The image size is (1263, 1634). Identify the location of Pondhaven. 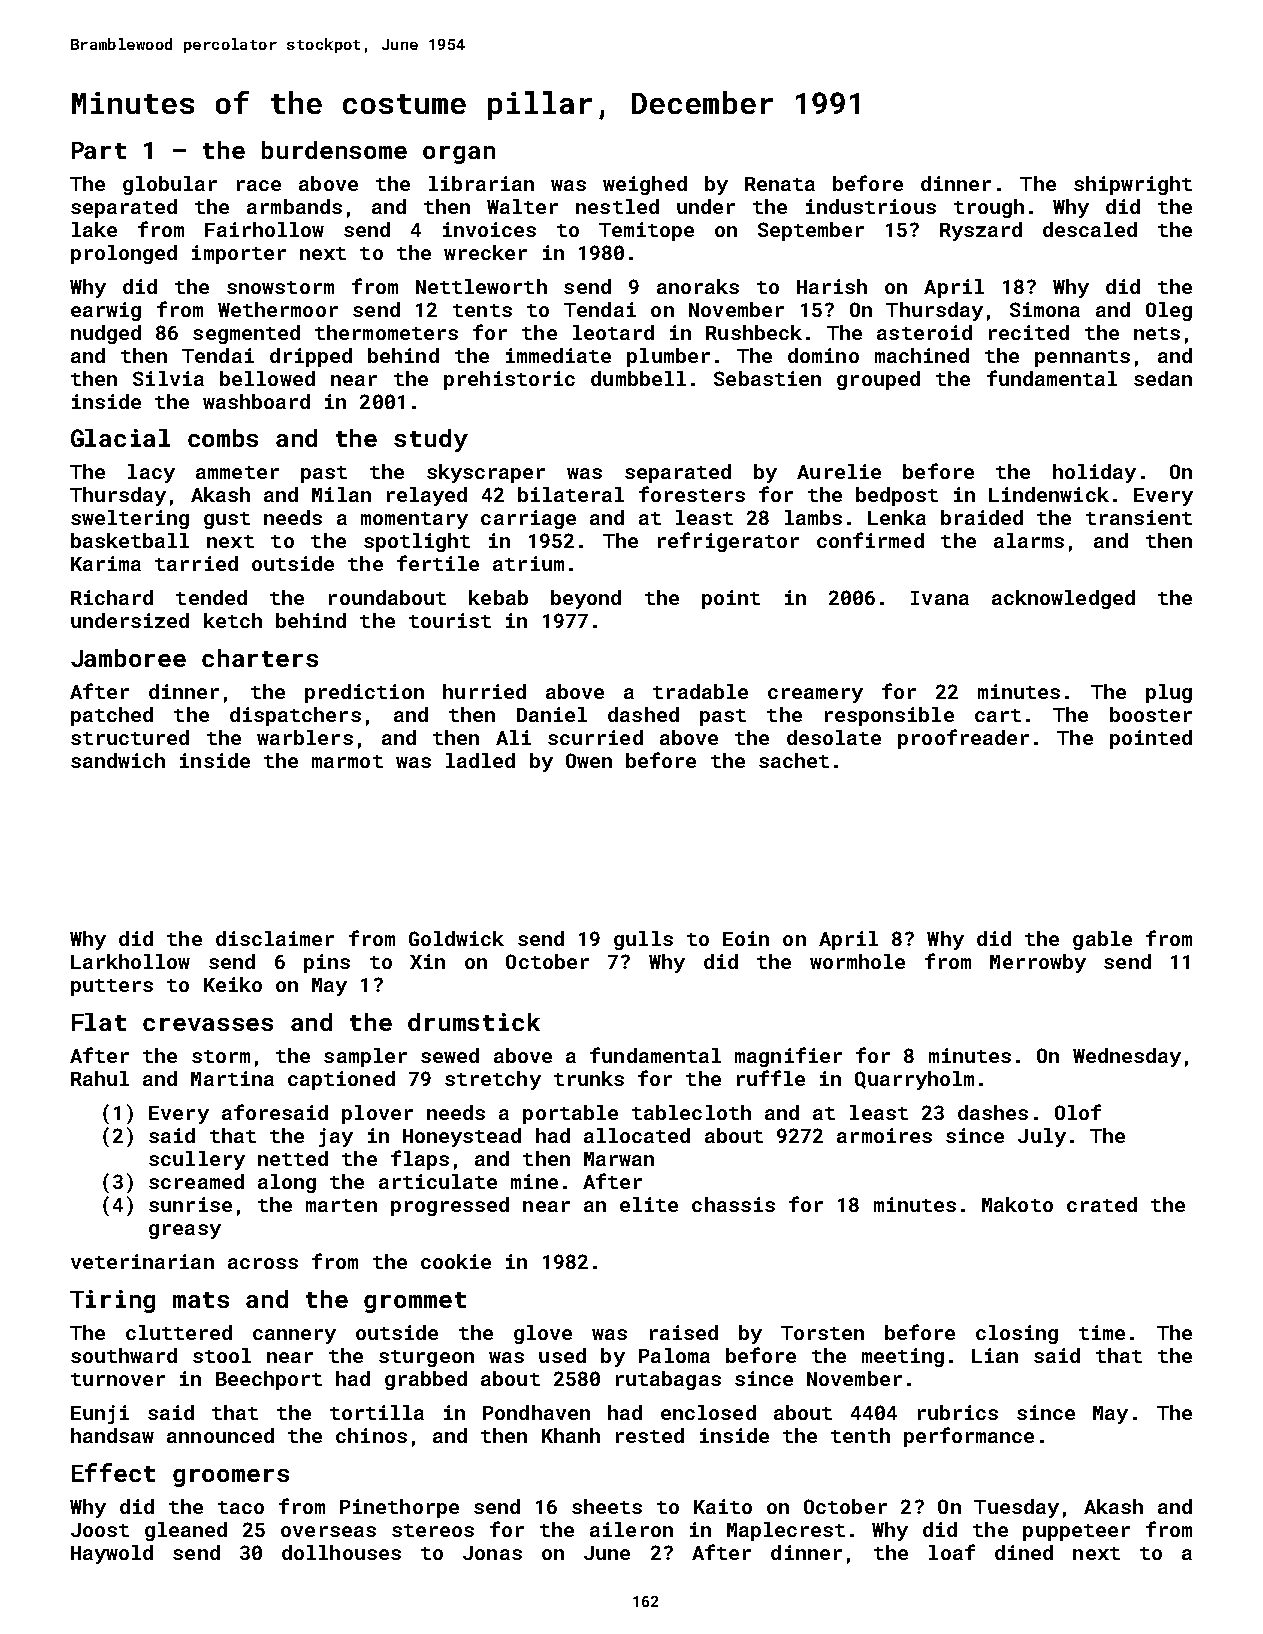
(536, 1412).
